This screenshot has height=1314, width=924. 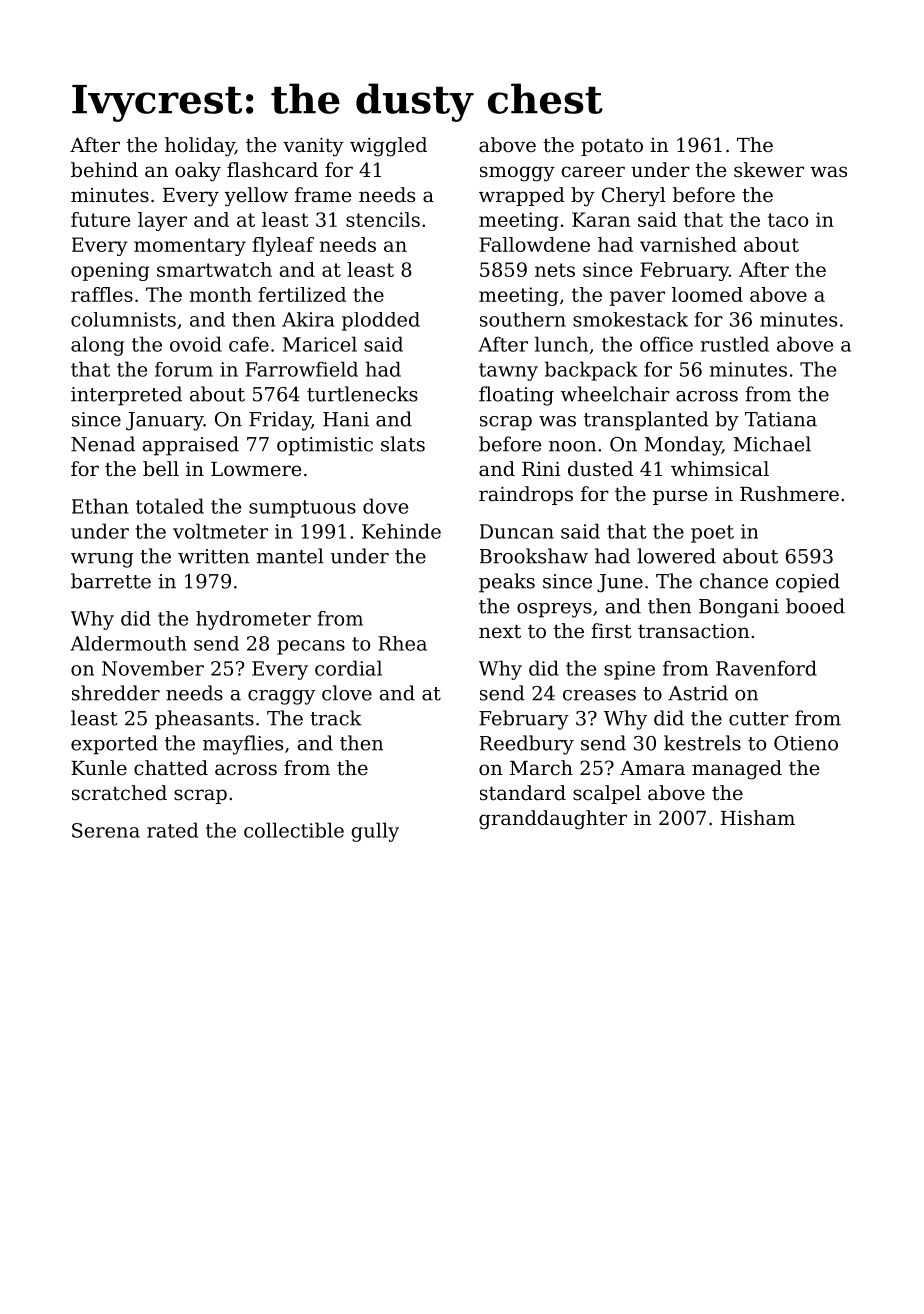 What do you see at coordinates (517, 531) in the screenshot?
I see `Duncan` at bounding box center [517, 531].
